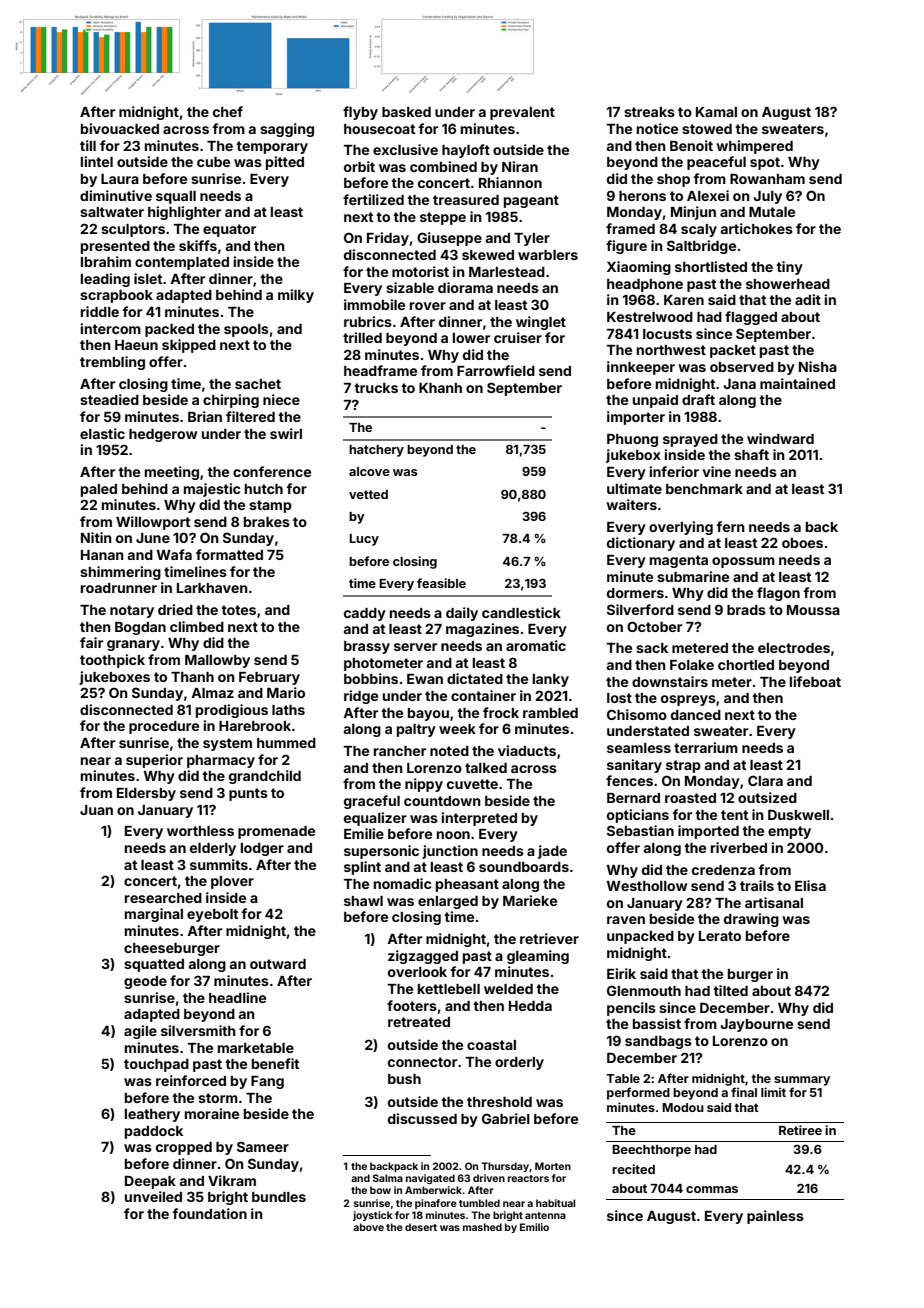  What do you see at coordinates (751, 318) in the screenshot?
I see `flagged` at bounding box center [751, 318].
